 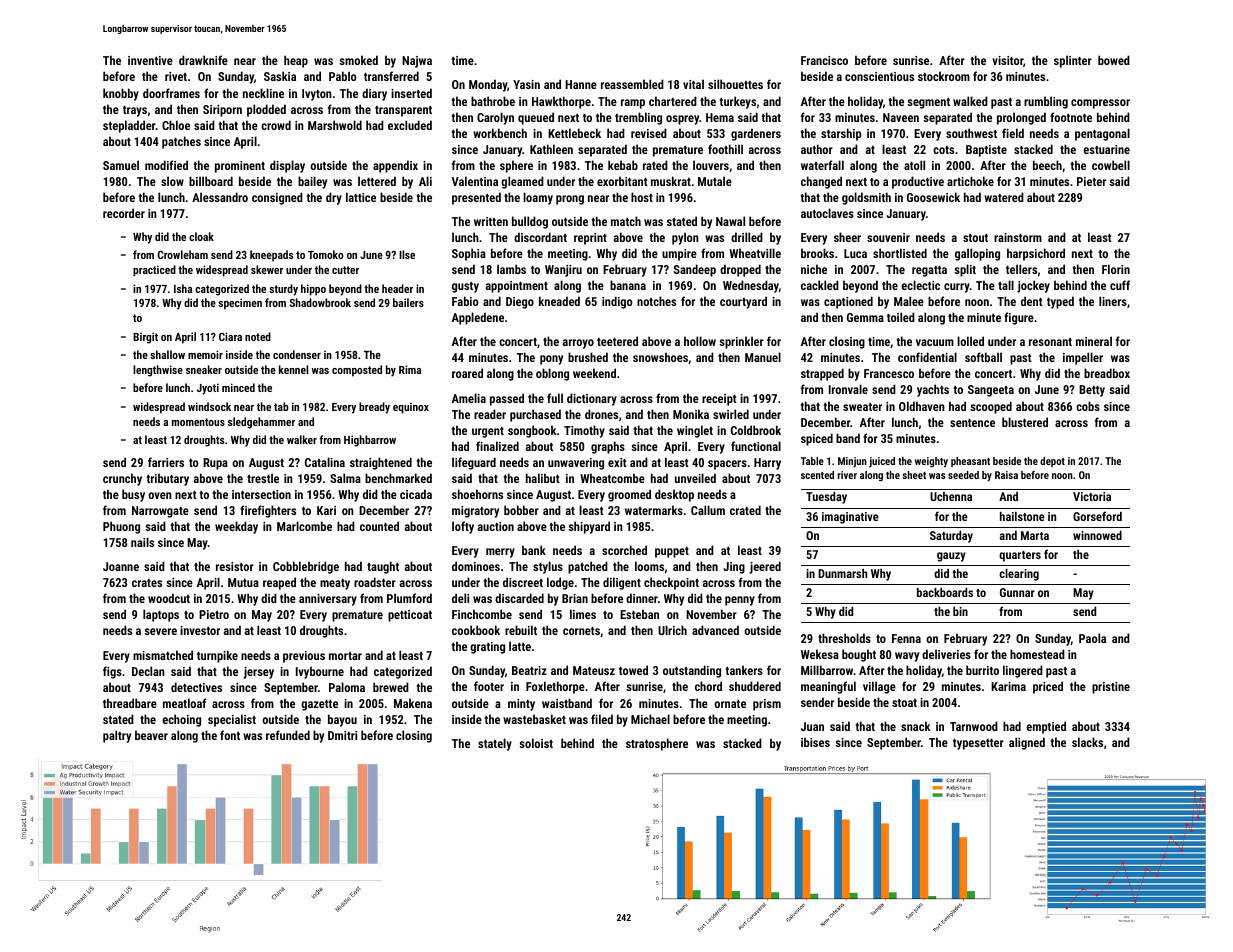 What do you see at coordinates (1097, 535) in the image?
I see `winnowed` at bounding box center [1097, 535].
